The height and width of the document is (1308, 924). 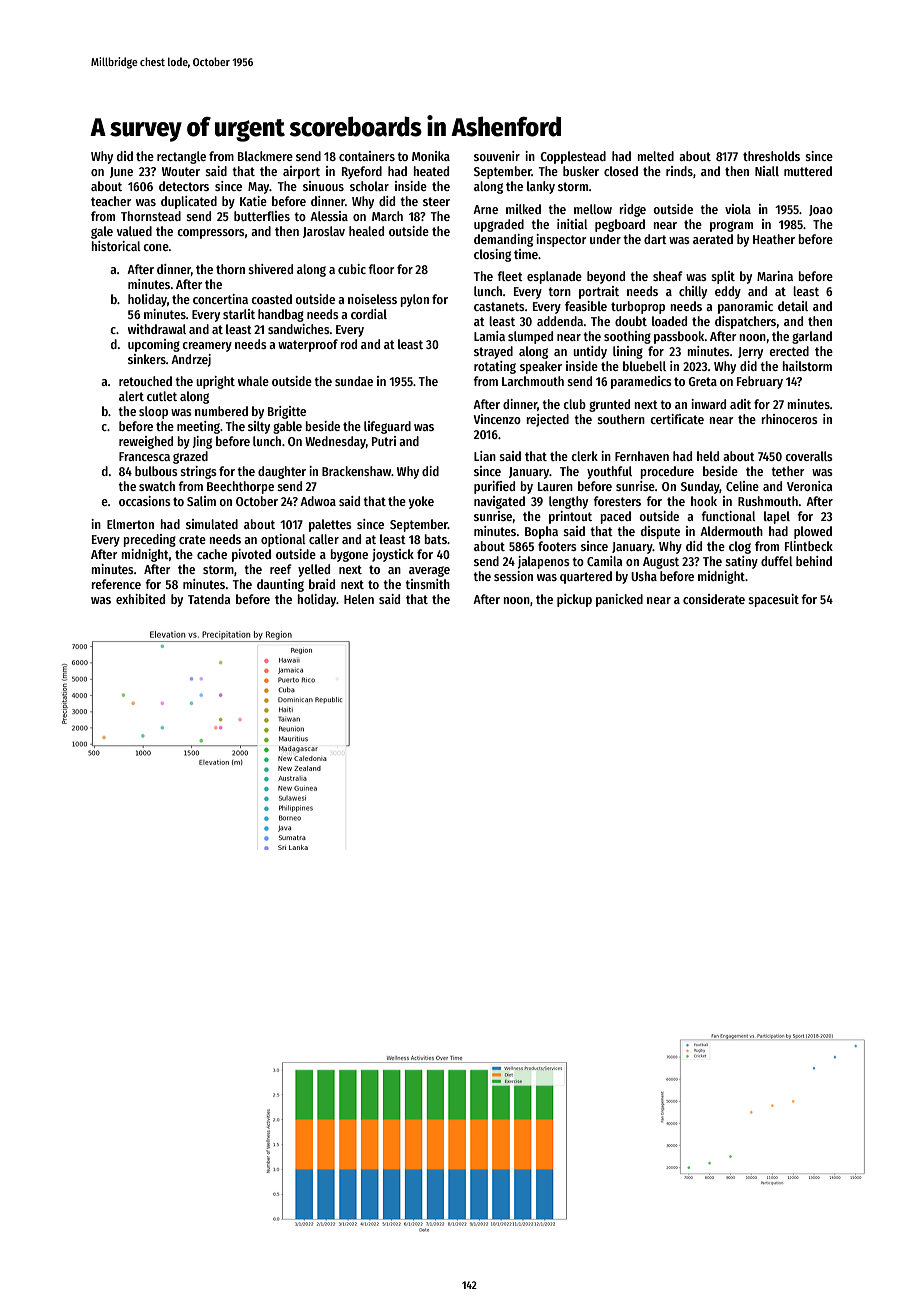 I want to click on reweighed, so click(x=146, y=442).
